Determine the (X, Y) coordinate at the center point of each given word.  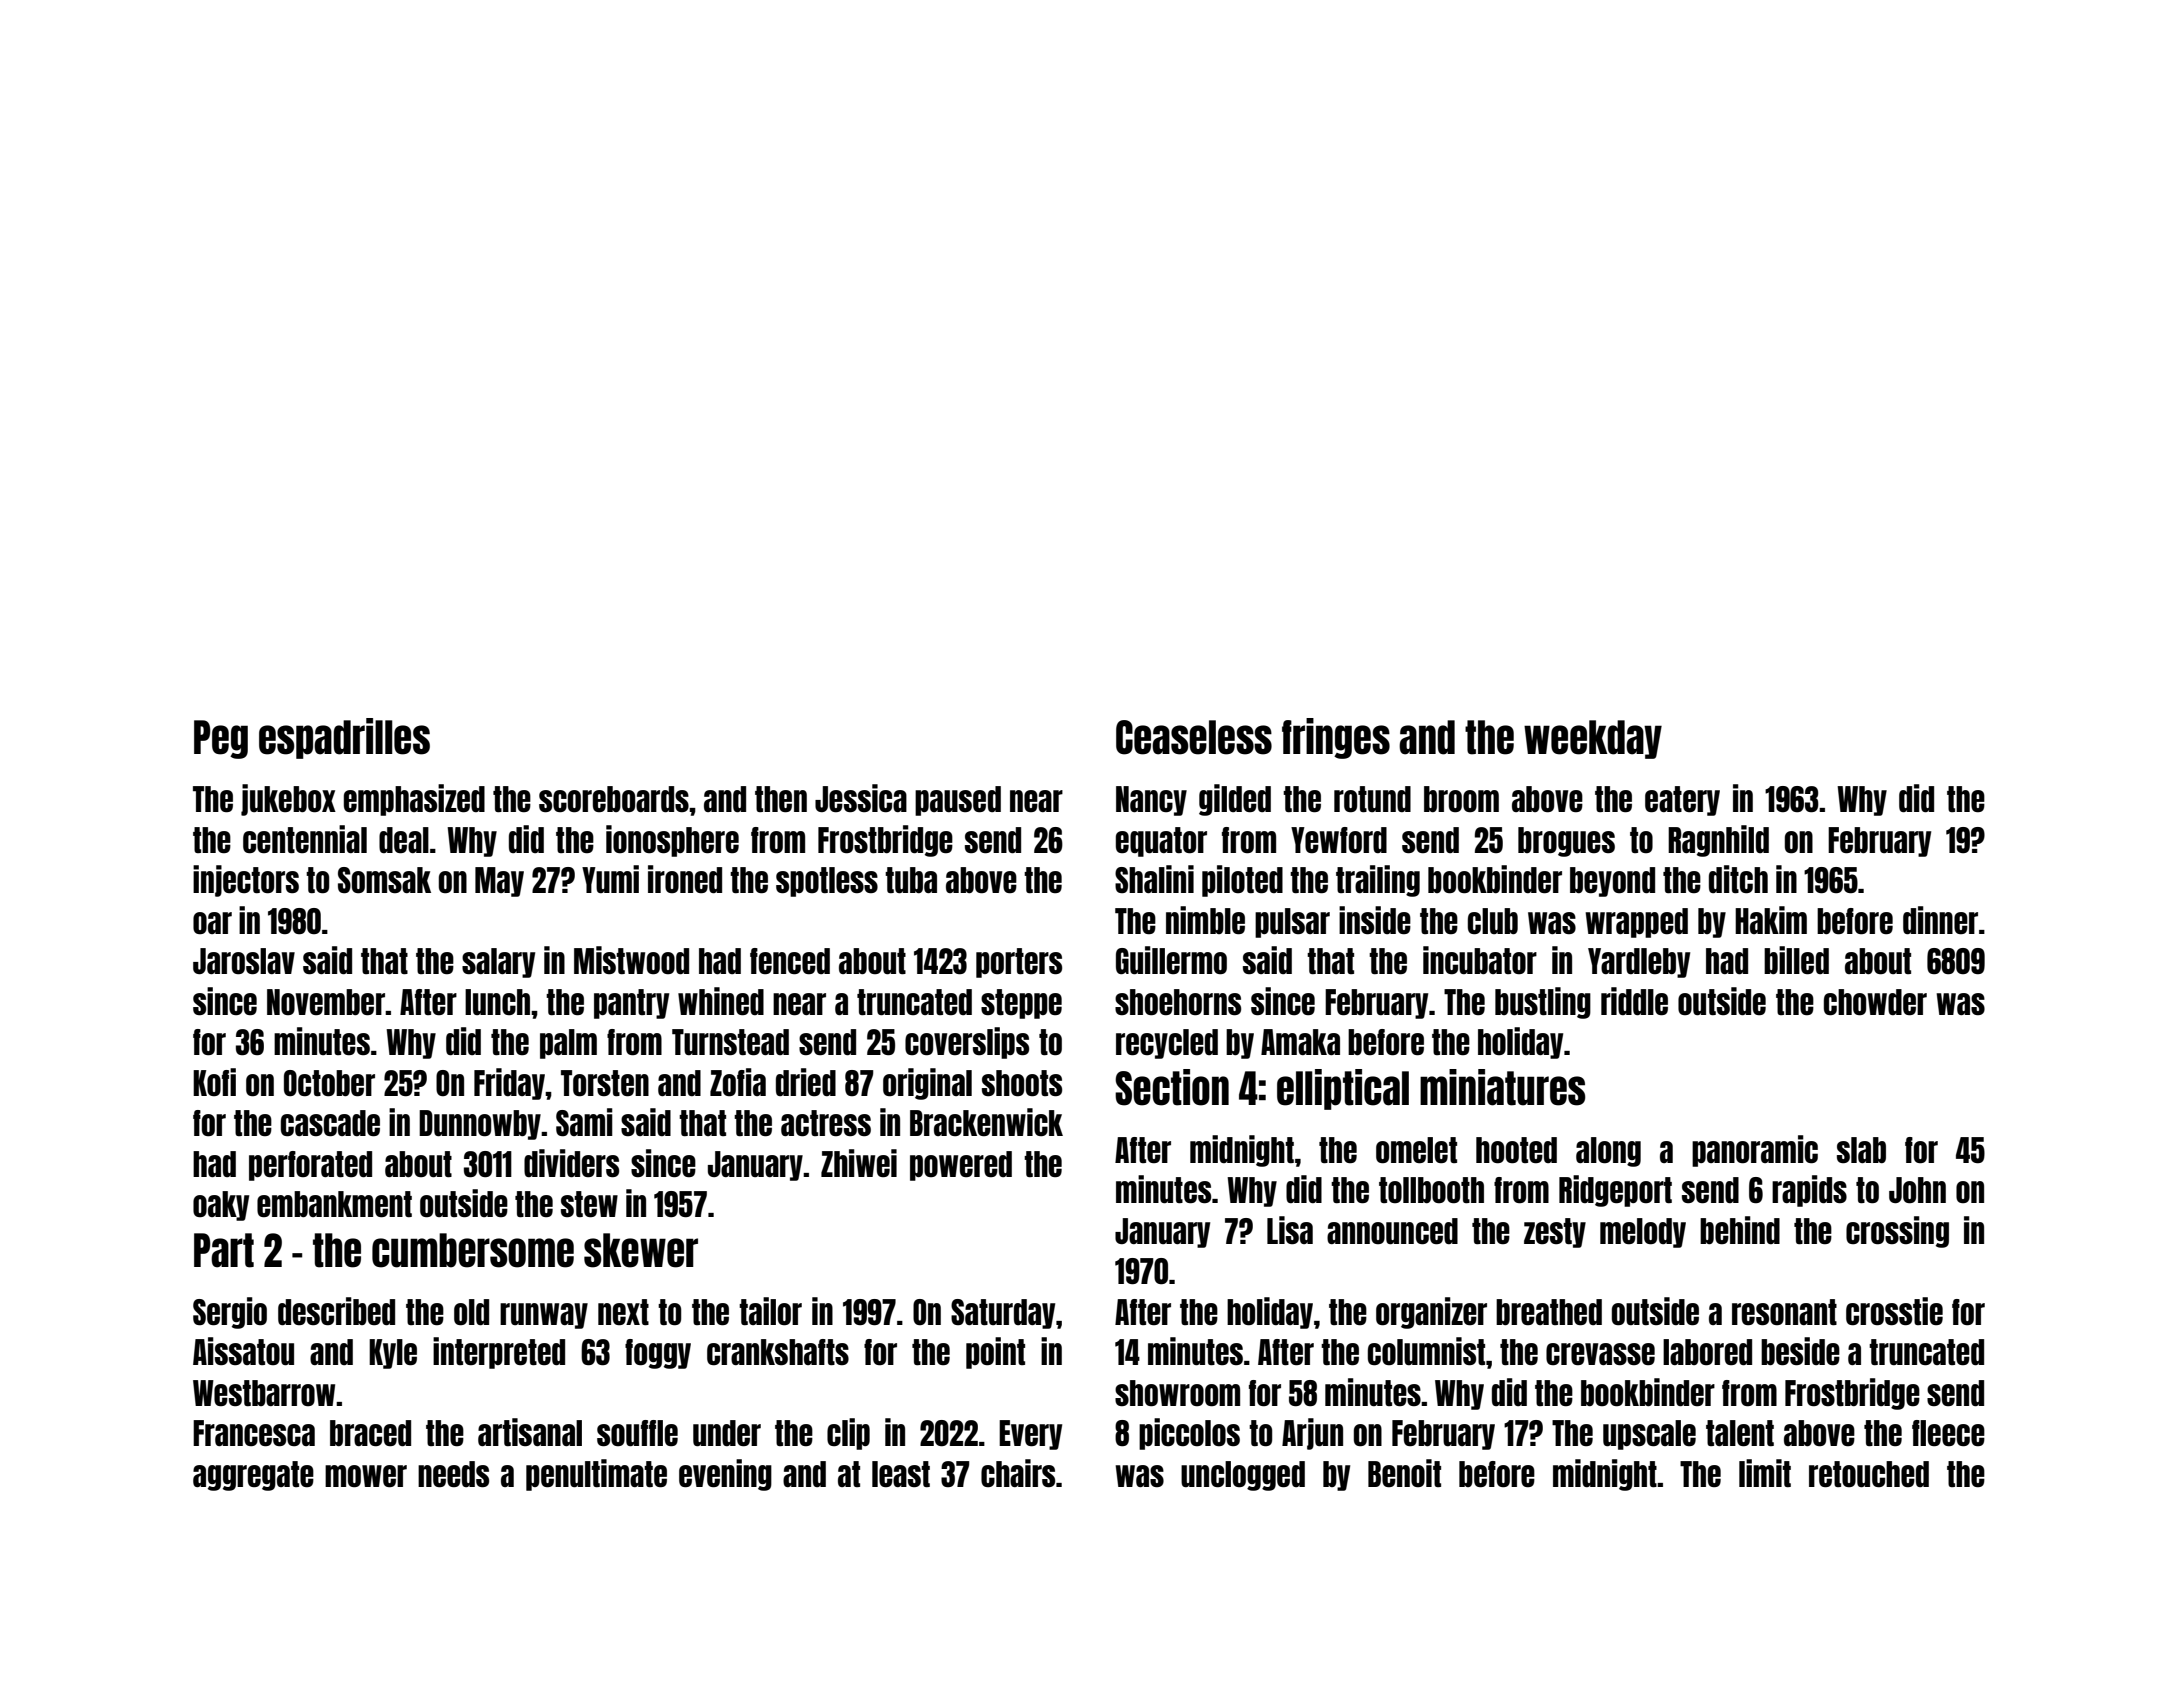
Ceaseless (1194, 737)
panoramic (1755, 1151)
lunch (497, 1002)
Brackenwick (986, 1122)
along (1608, 1152)
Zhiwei (859, 1163)
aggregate (253, 1476)
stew (589, 1204)
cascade (330, 1123)
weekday (1593, 739)
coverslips (967, 1043)
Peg (221, 739)
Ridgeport (1615, 1191)
